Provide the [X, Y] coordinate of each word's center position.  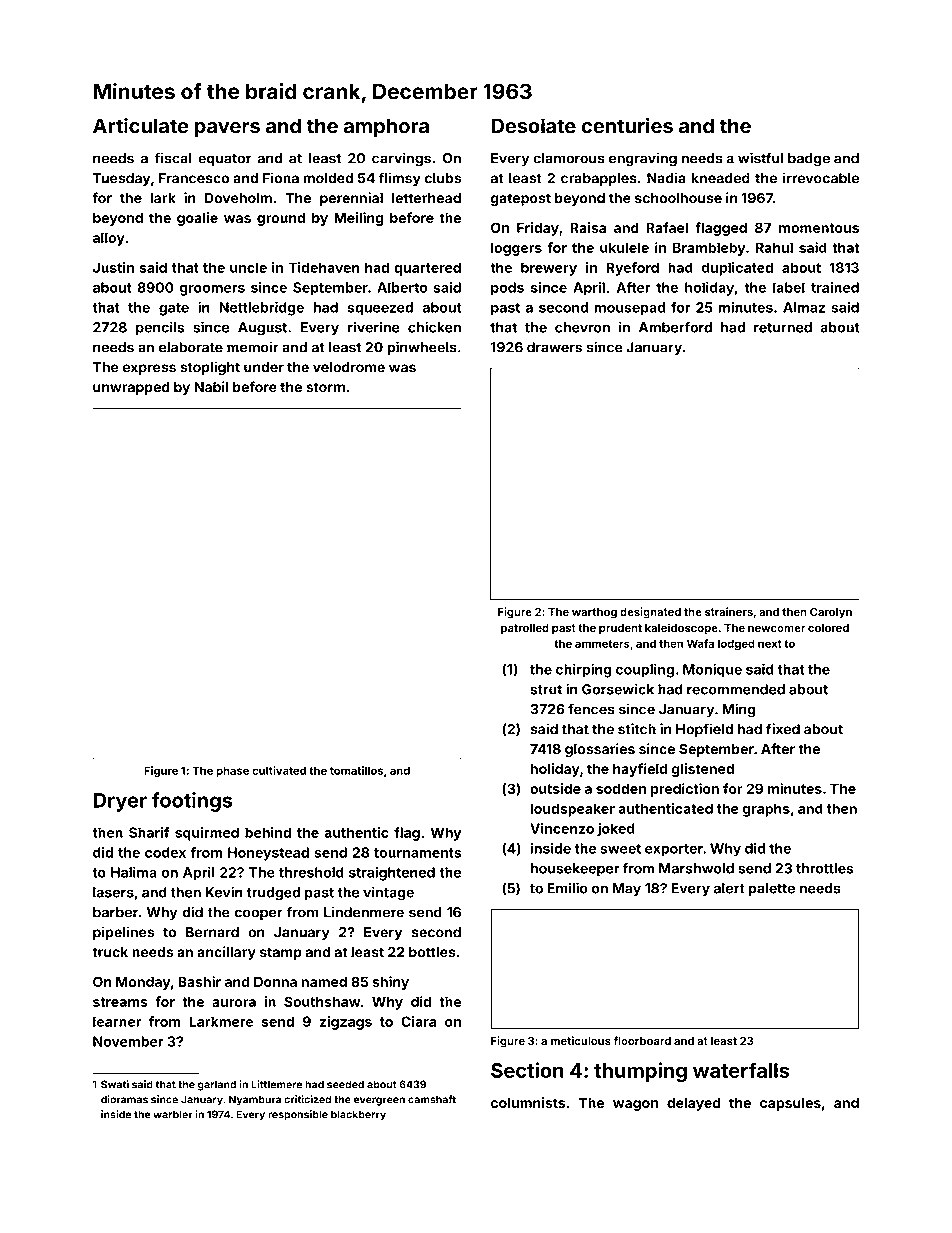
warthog [594, 613]
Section [527, 1070]
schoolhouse [678, 197]
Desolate [533, 126]
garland [217, 1085]
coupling [645, 671]
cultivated [279, 770]
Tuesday [122, 179]
